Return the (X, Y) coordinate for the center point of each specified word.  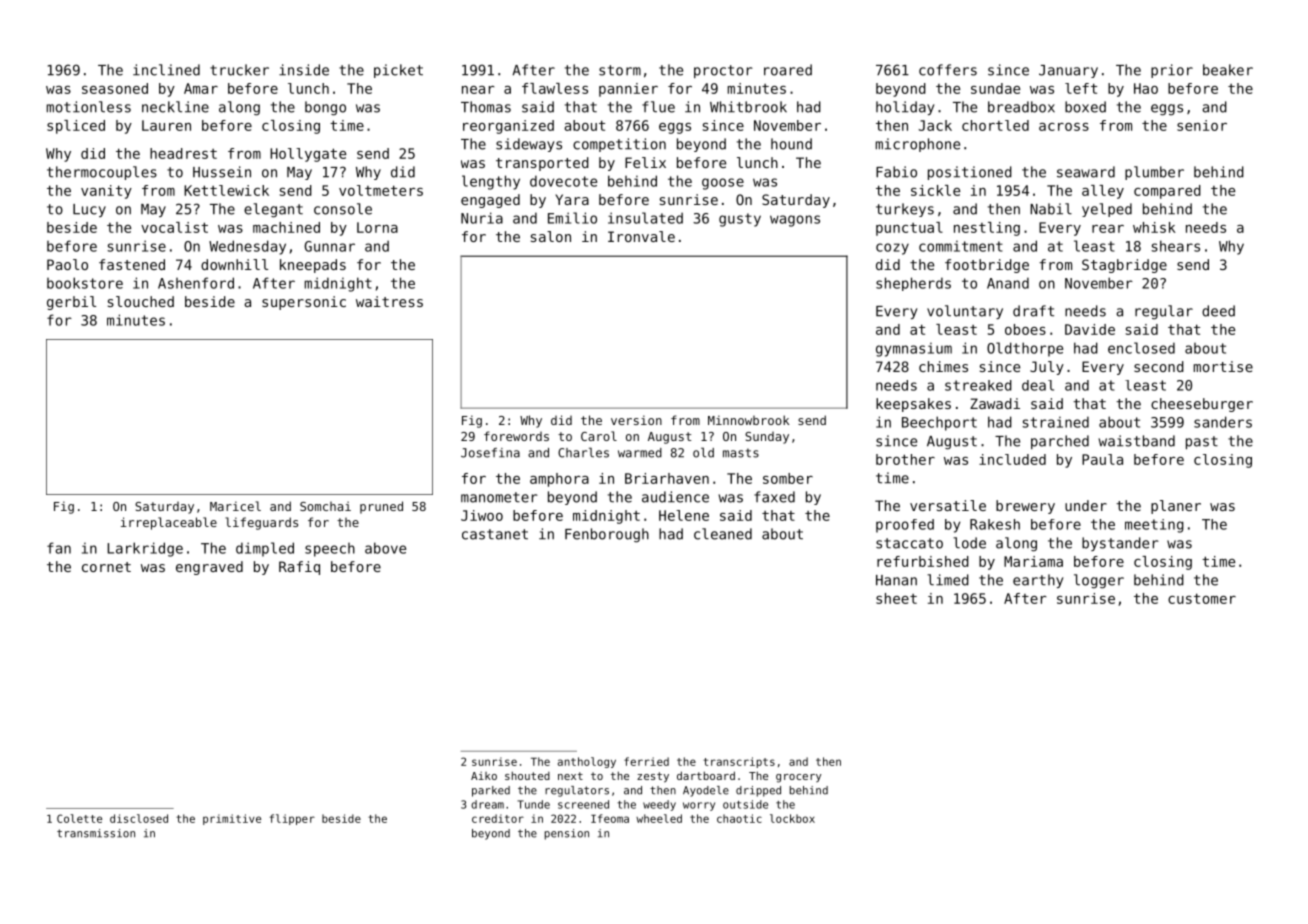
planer (1176, 507)
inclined (166, 70)
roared (788, 70)
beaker (1228, 70)
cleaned (723, 534)
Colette (79, 818)
